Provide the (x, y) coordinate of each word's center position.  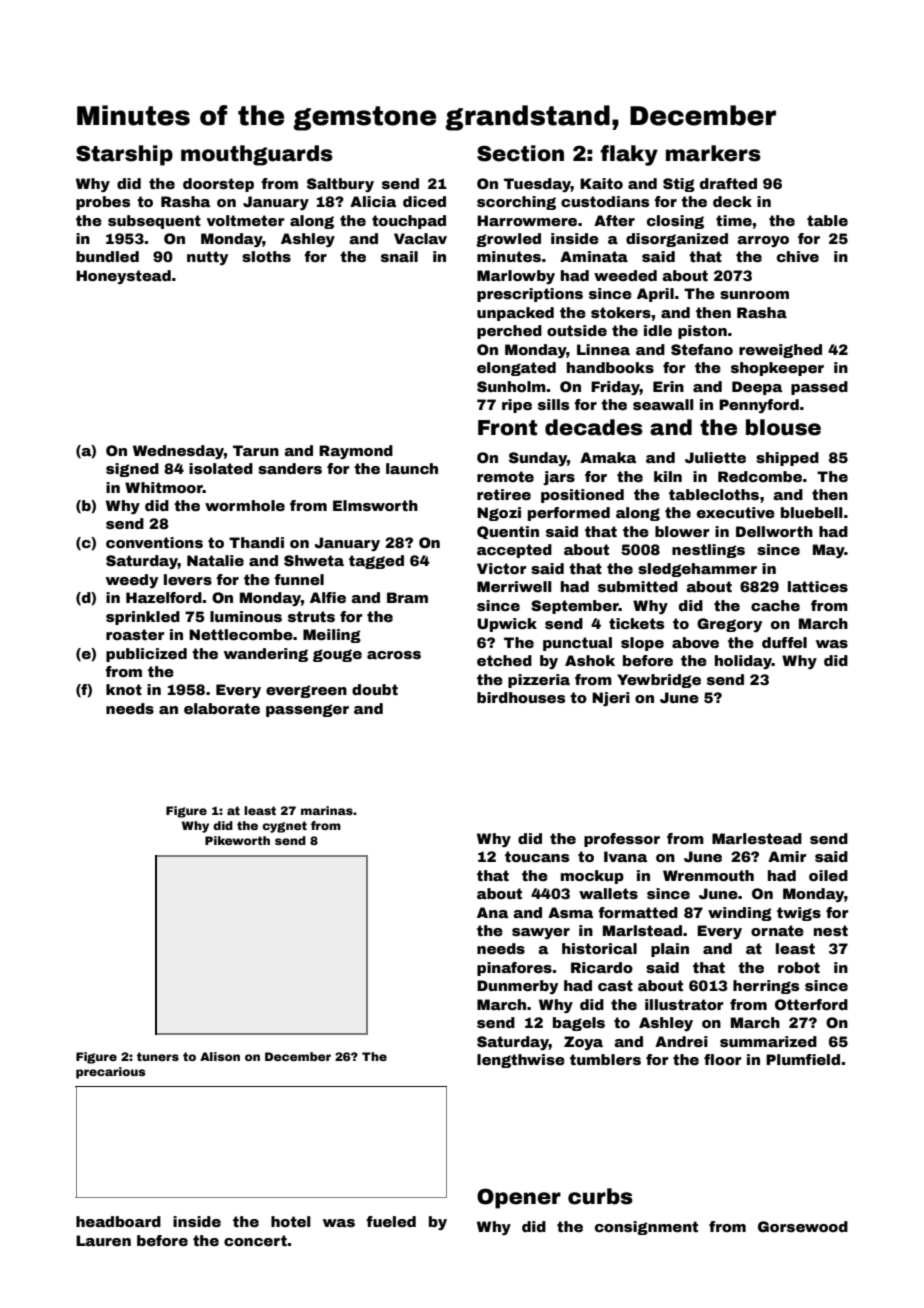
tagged (376, 562)
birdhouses (521, 697)
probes (103, 203)
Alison (220, 1056)
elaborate (222, 708)
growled (508, 240)
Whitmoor (164, 487)
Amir (787, 856)
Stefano (702, 349)
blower (682, 531)
